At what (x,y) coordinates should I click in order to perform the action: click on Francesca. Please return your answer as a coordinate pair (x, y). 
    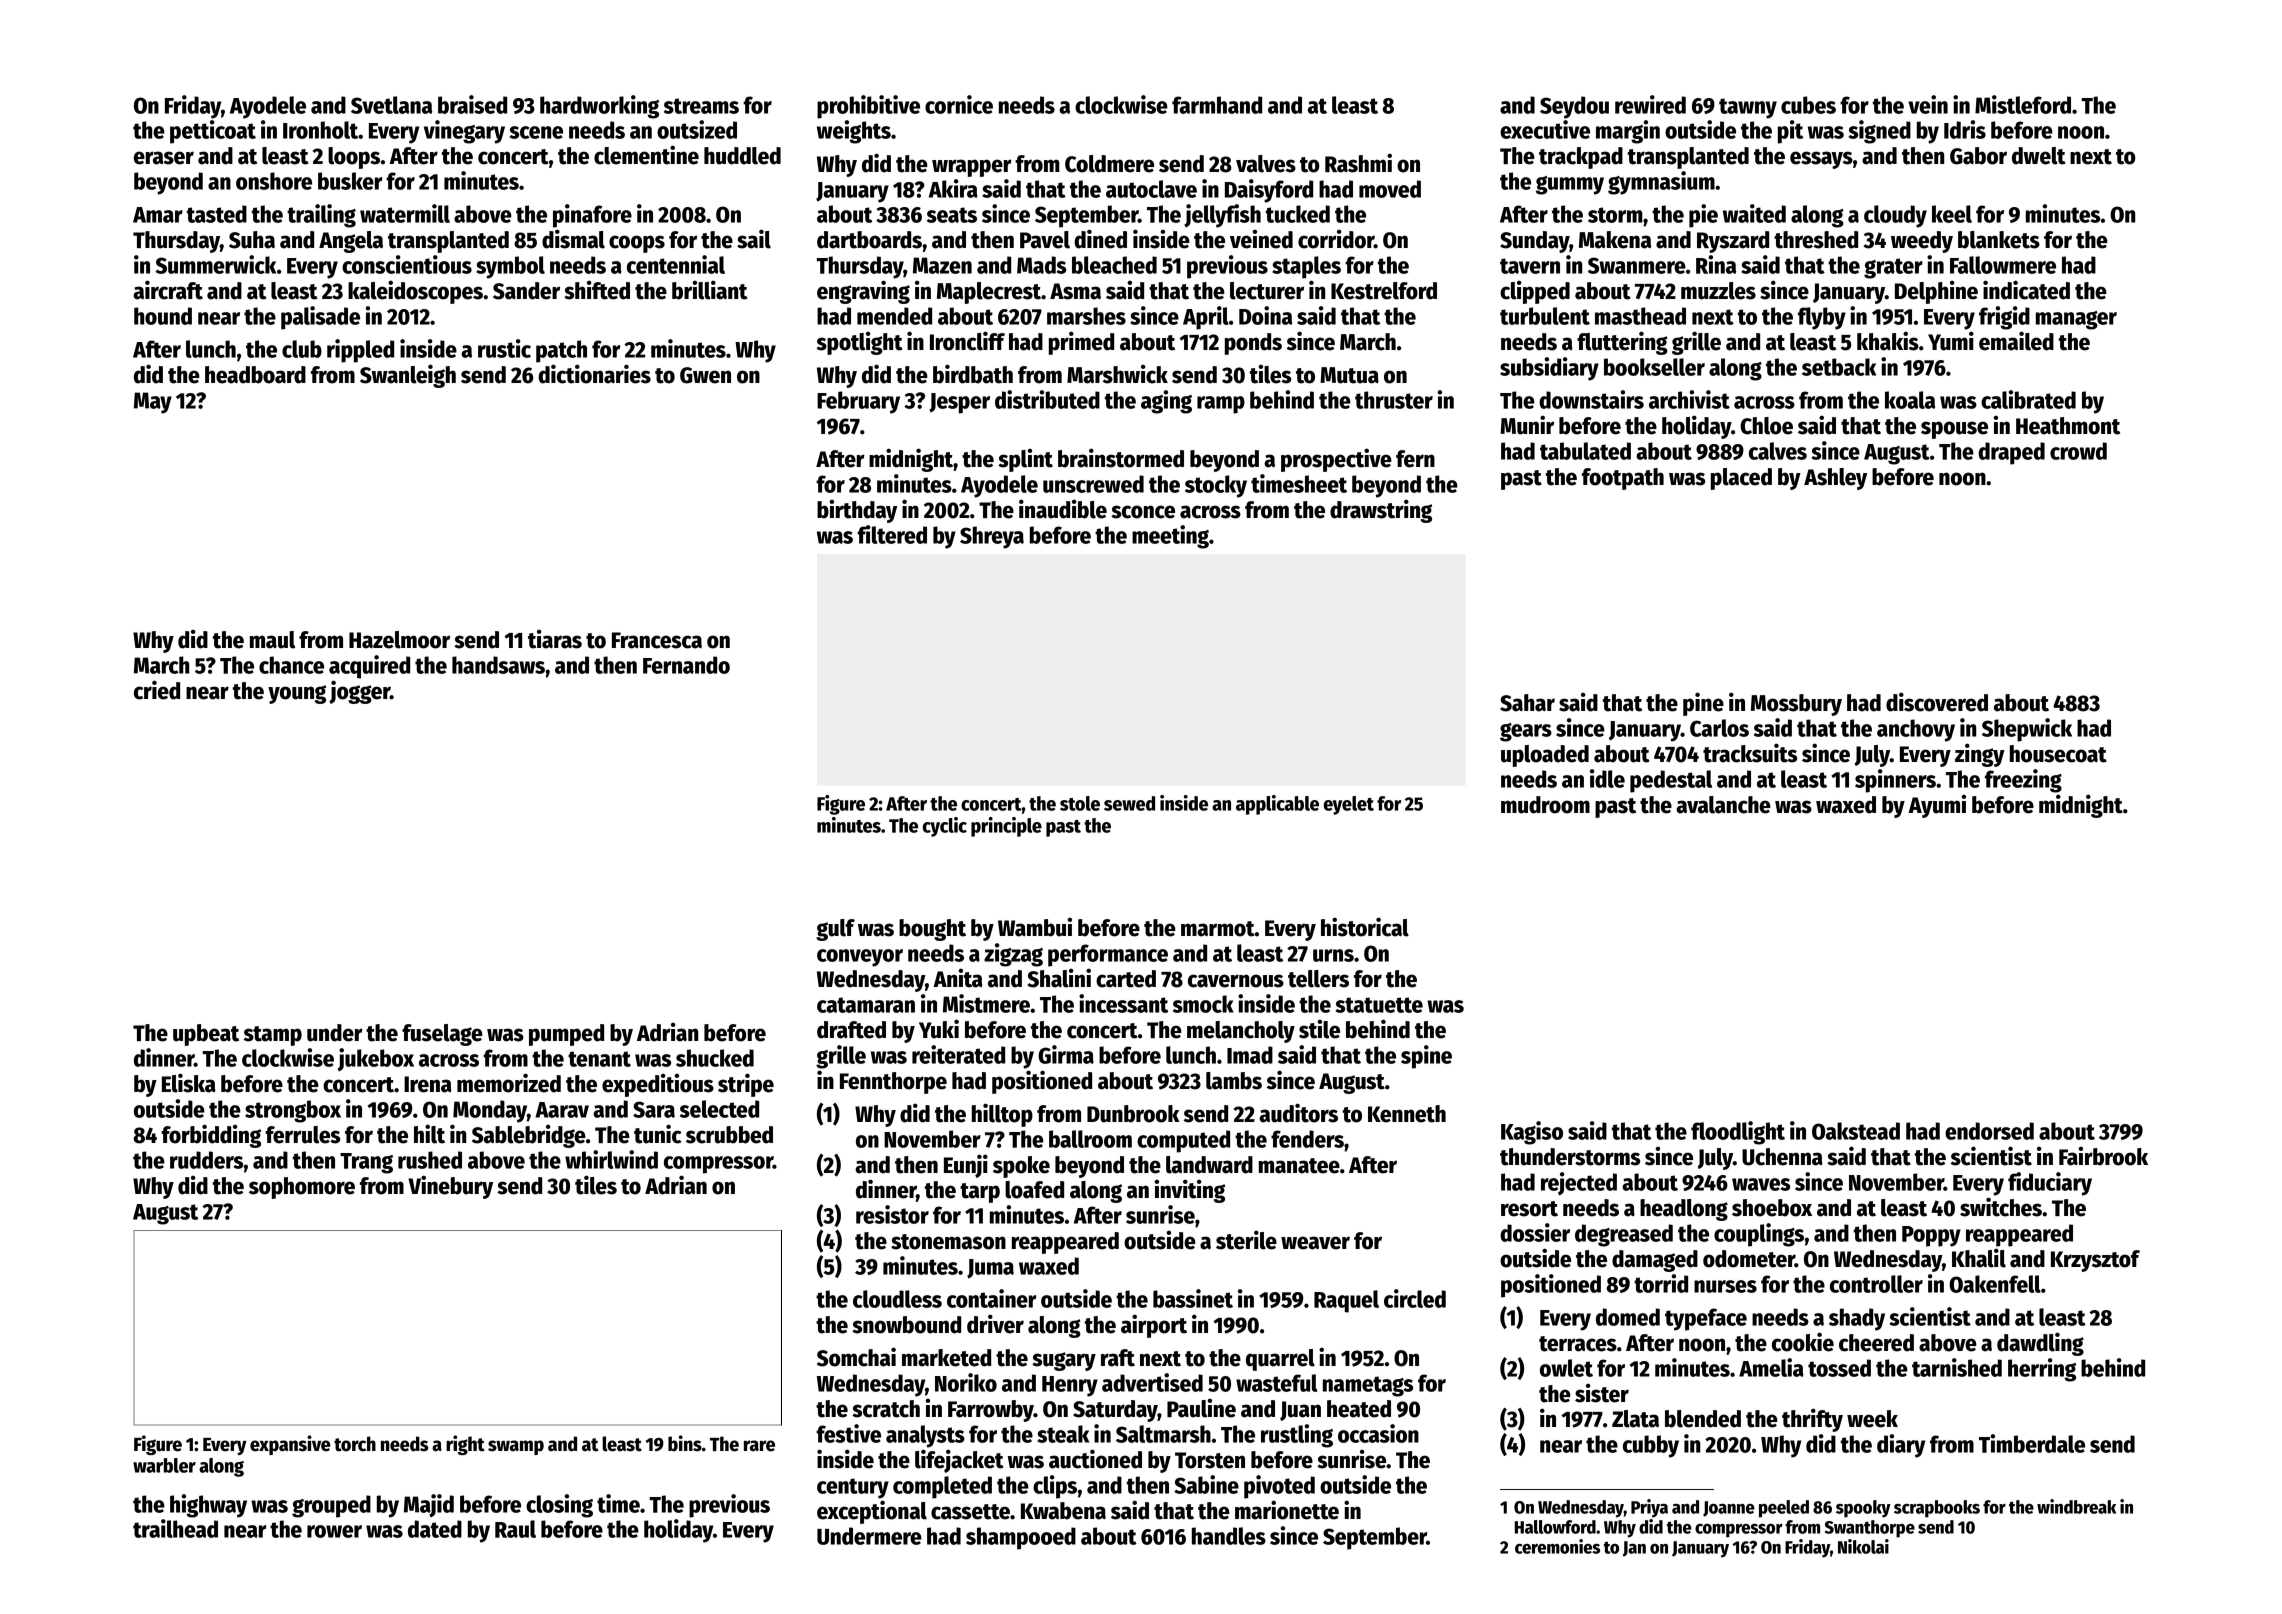
    Looking at the image, I should click on (657, 640).
